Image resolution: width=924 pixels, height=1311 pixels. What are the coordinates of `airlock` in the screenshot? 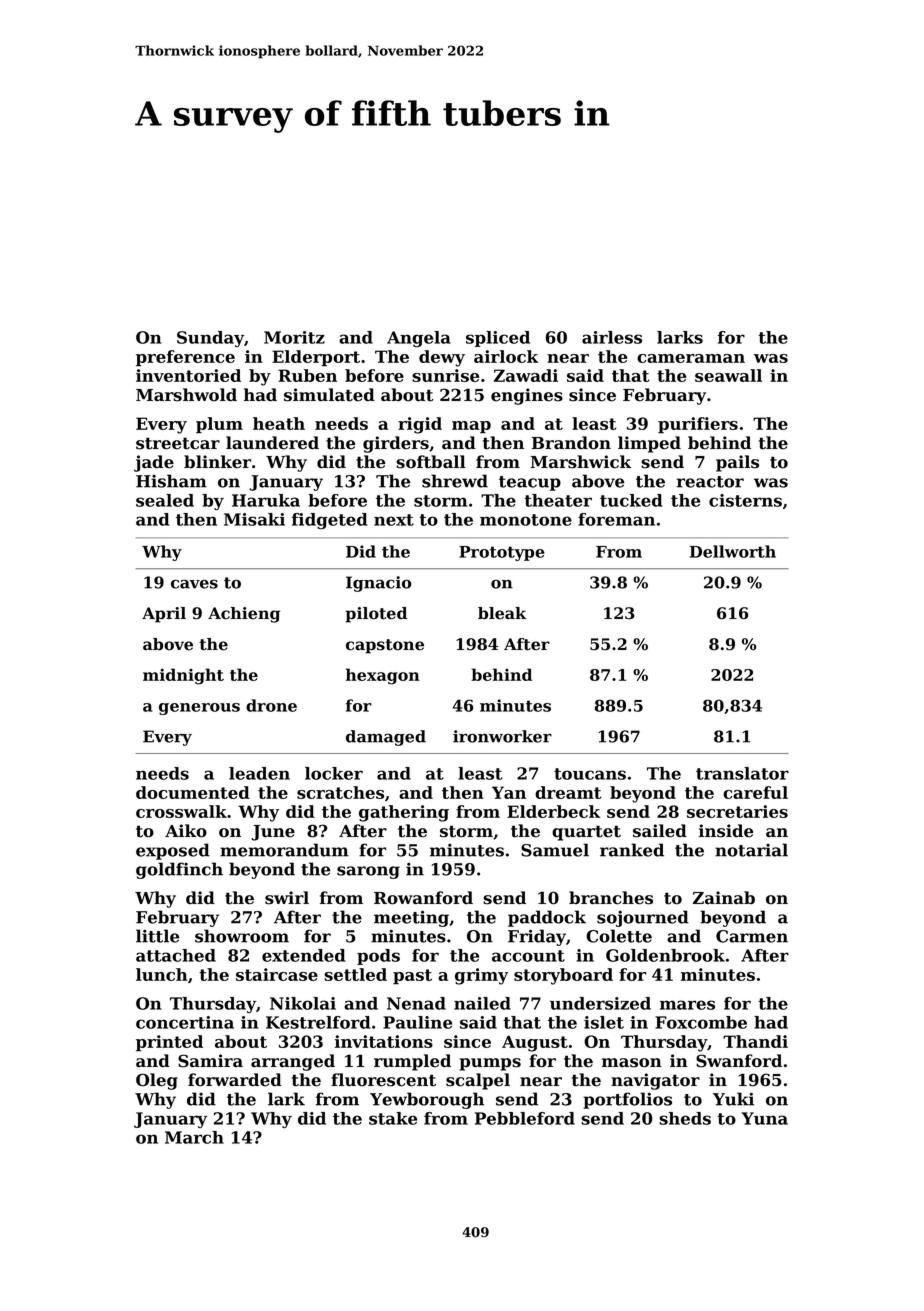 It's located at (506, 356).
